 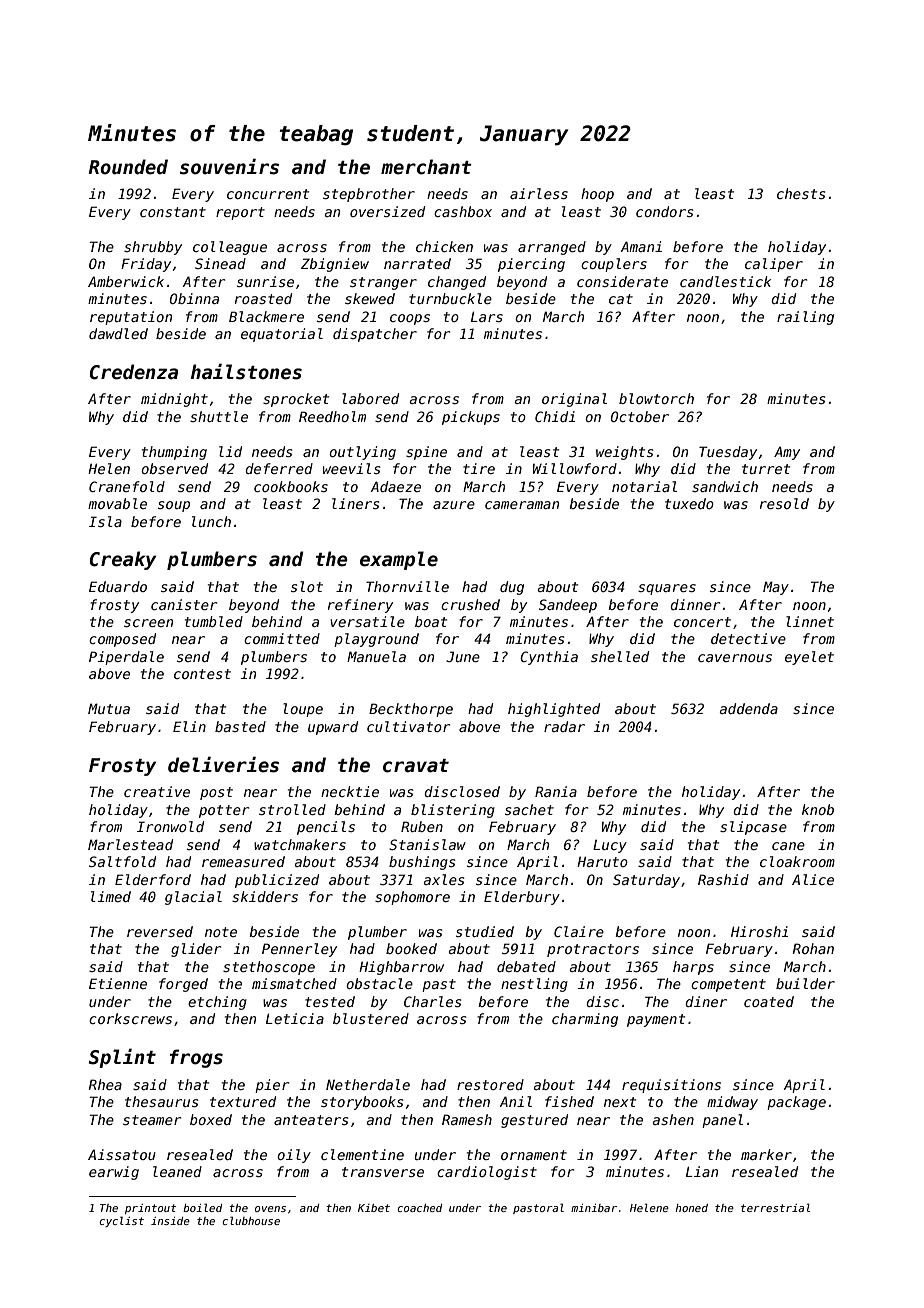 I want to click on Marlestead, so click(x=130, y=844).
